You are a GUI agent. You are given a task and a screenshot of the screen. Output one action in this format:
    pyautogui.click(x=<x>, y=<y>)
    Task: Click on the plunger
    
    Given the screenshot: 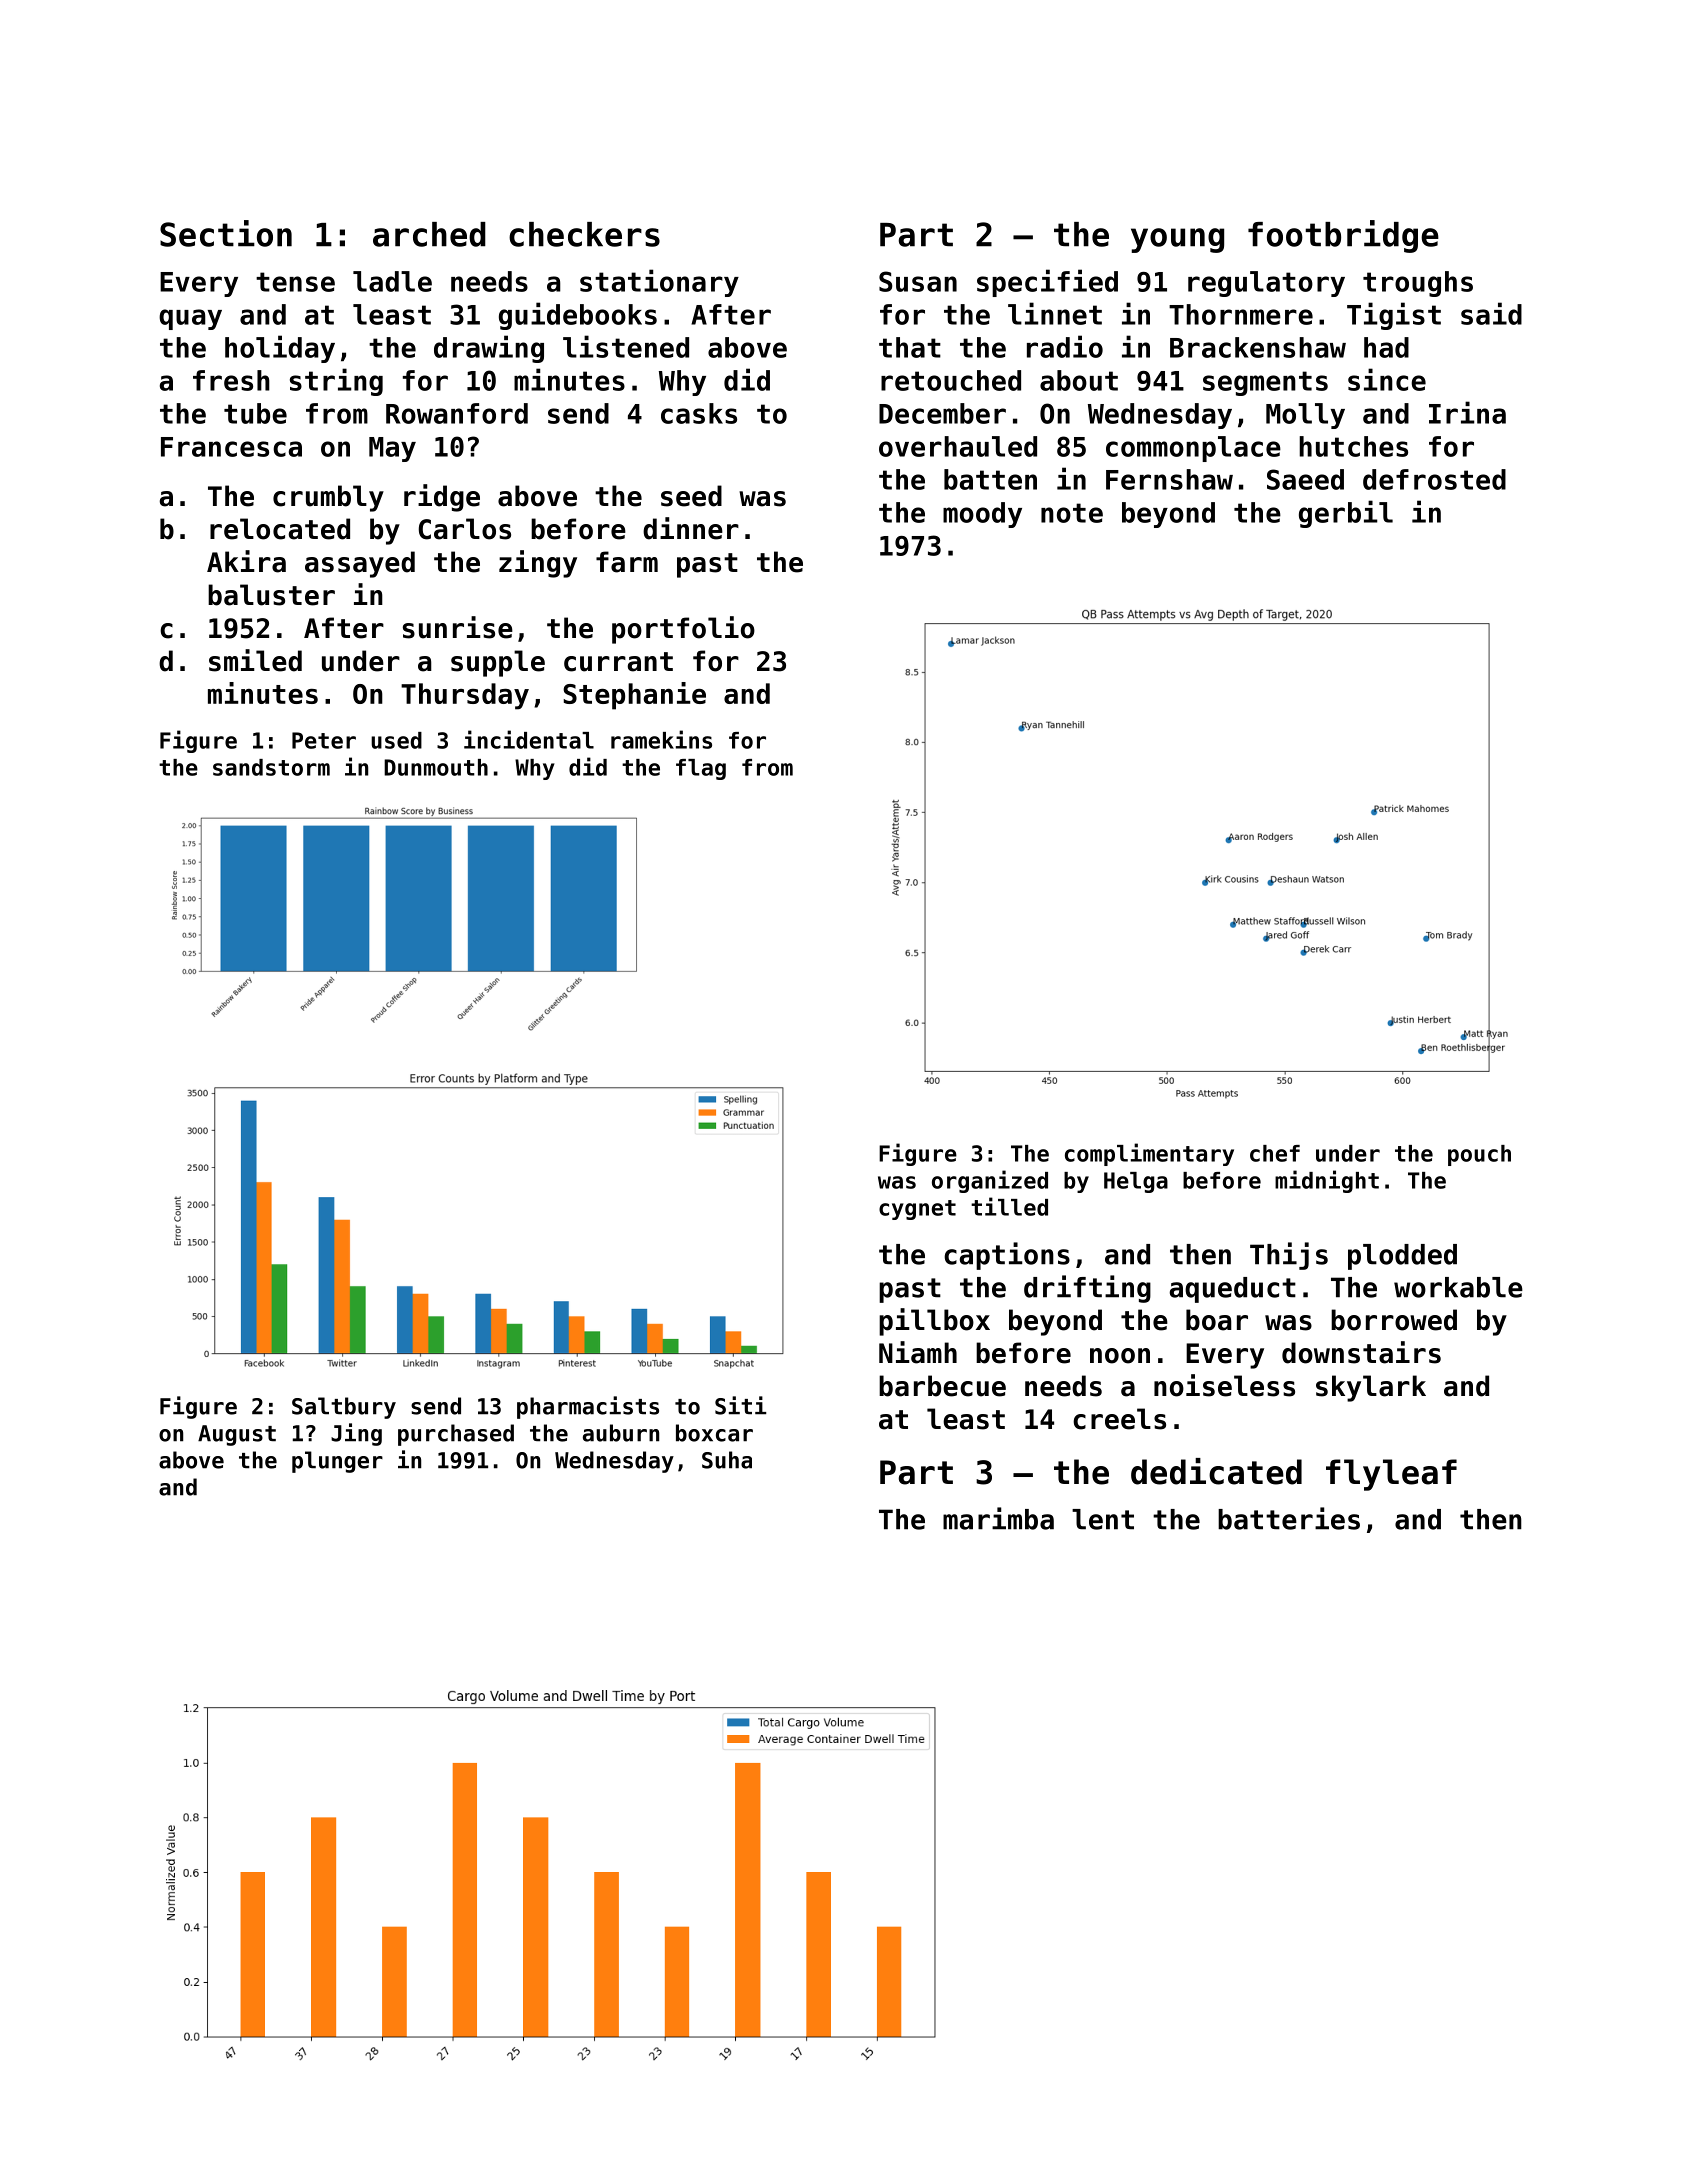 What is the action you would take?
    pyautogui.click(x=337, y=1462)
